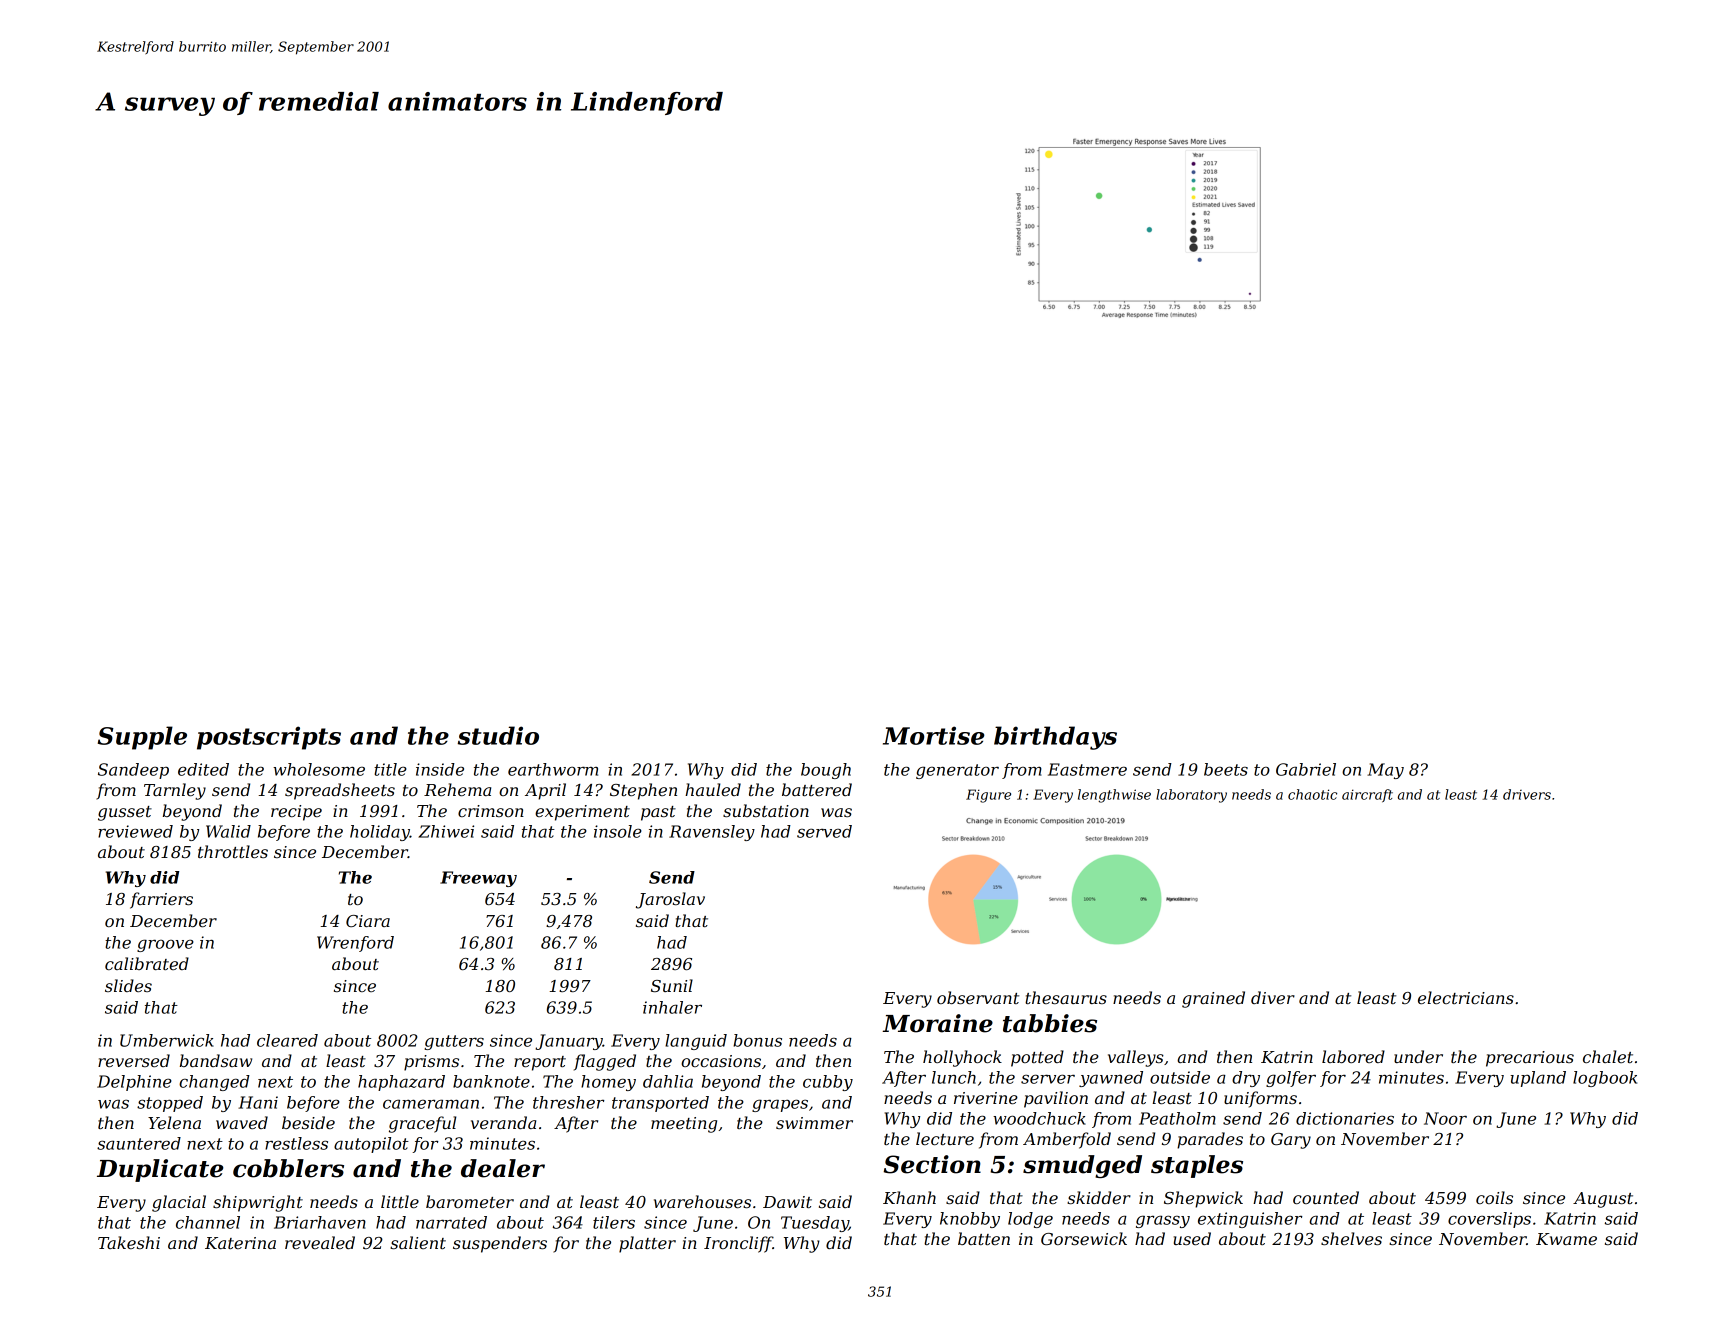  I want to click on electricians, so click(1466, 997).
